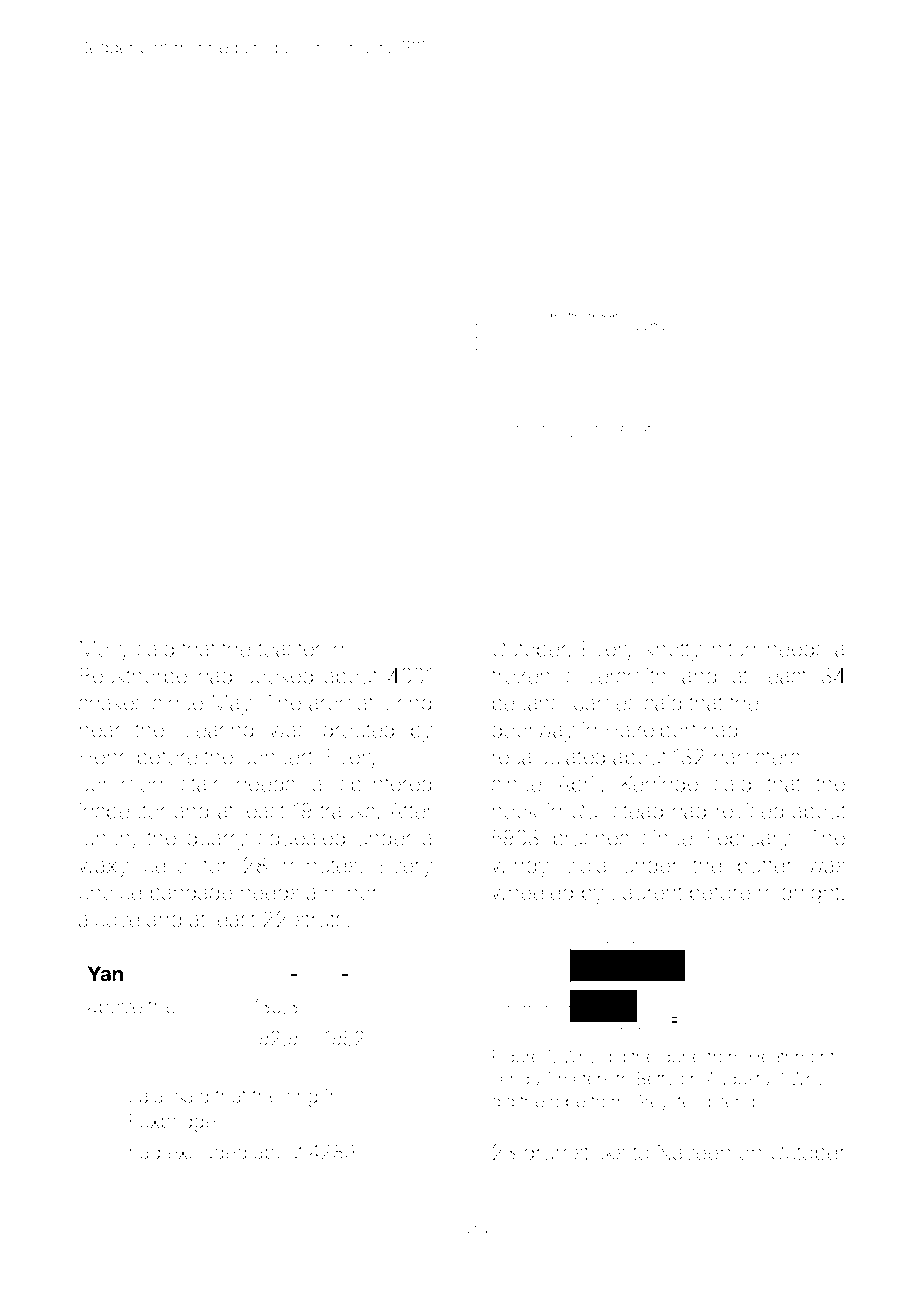 The image size is (924, 1311). I want to click on Foxbridge, so click(172, 1123).
